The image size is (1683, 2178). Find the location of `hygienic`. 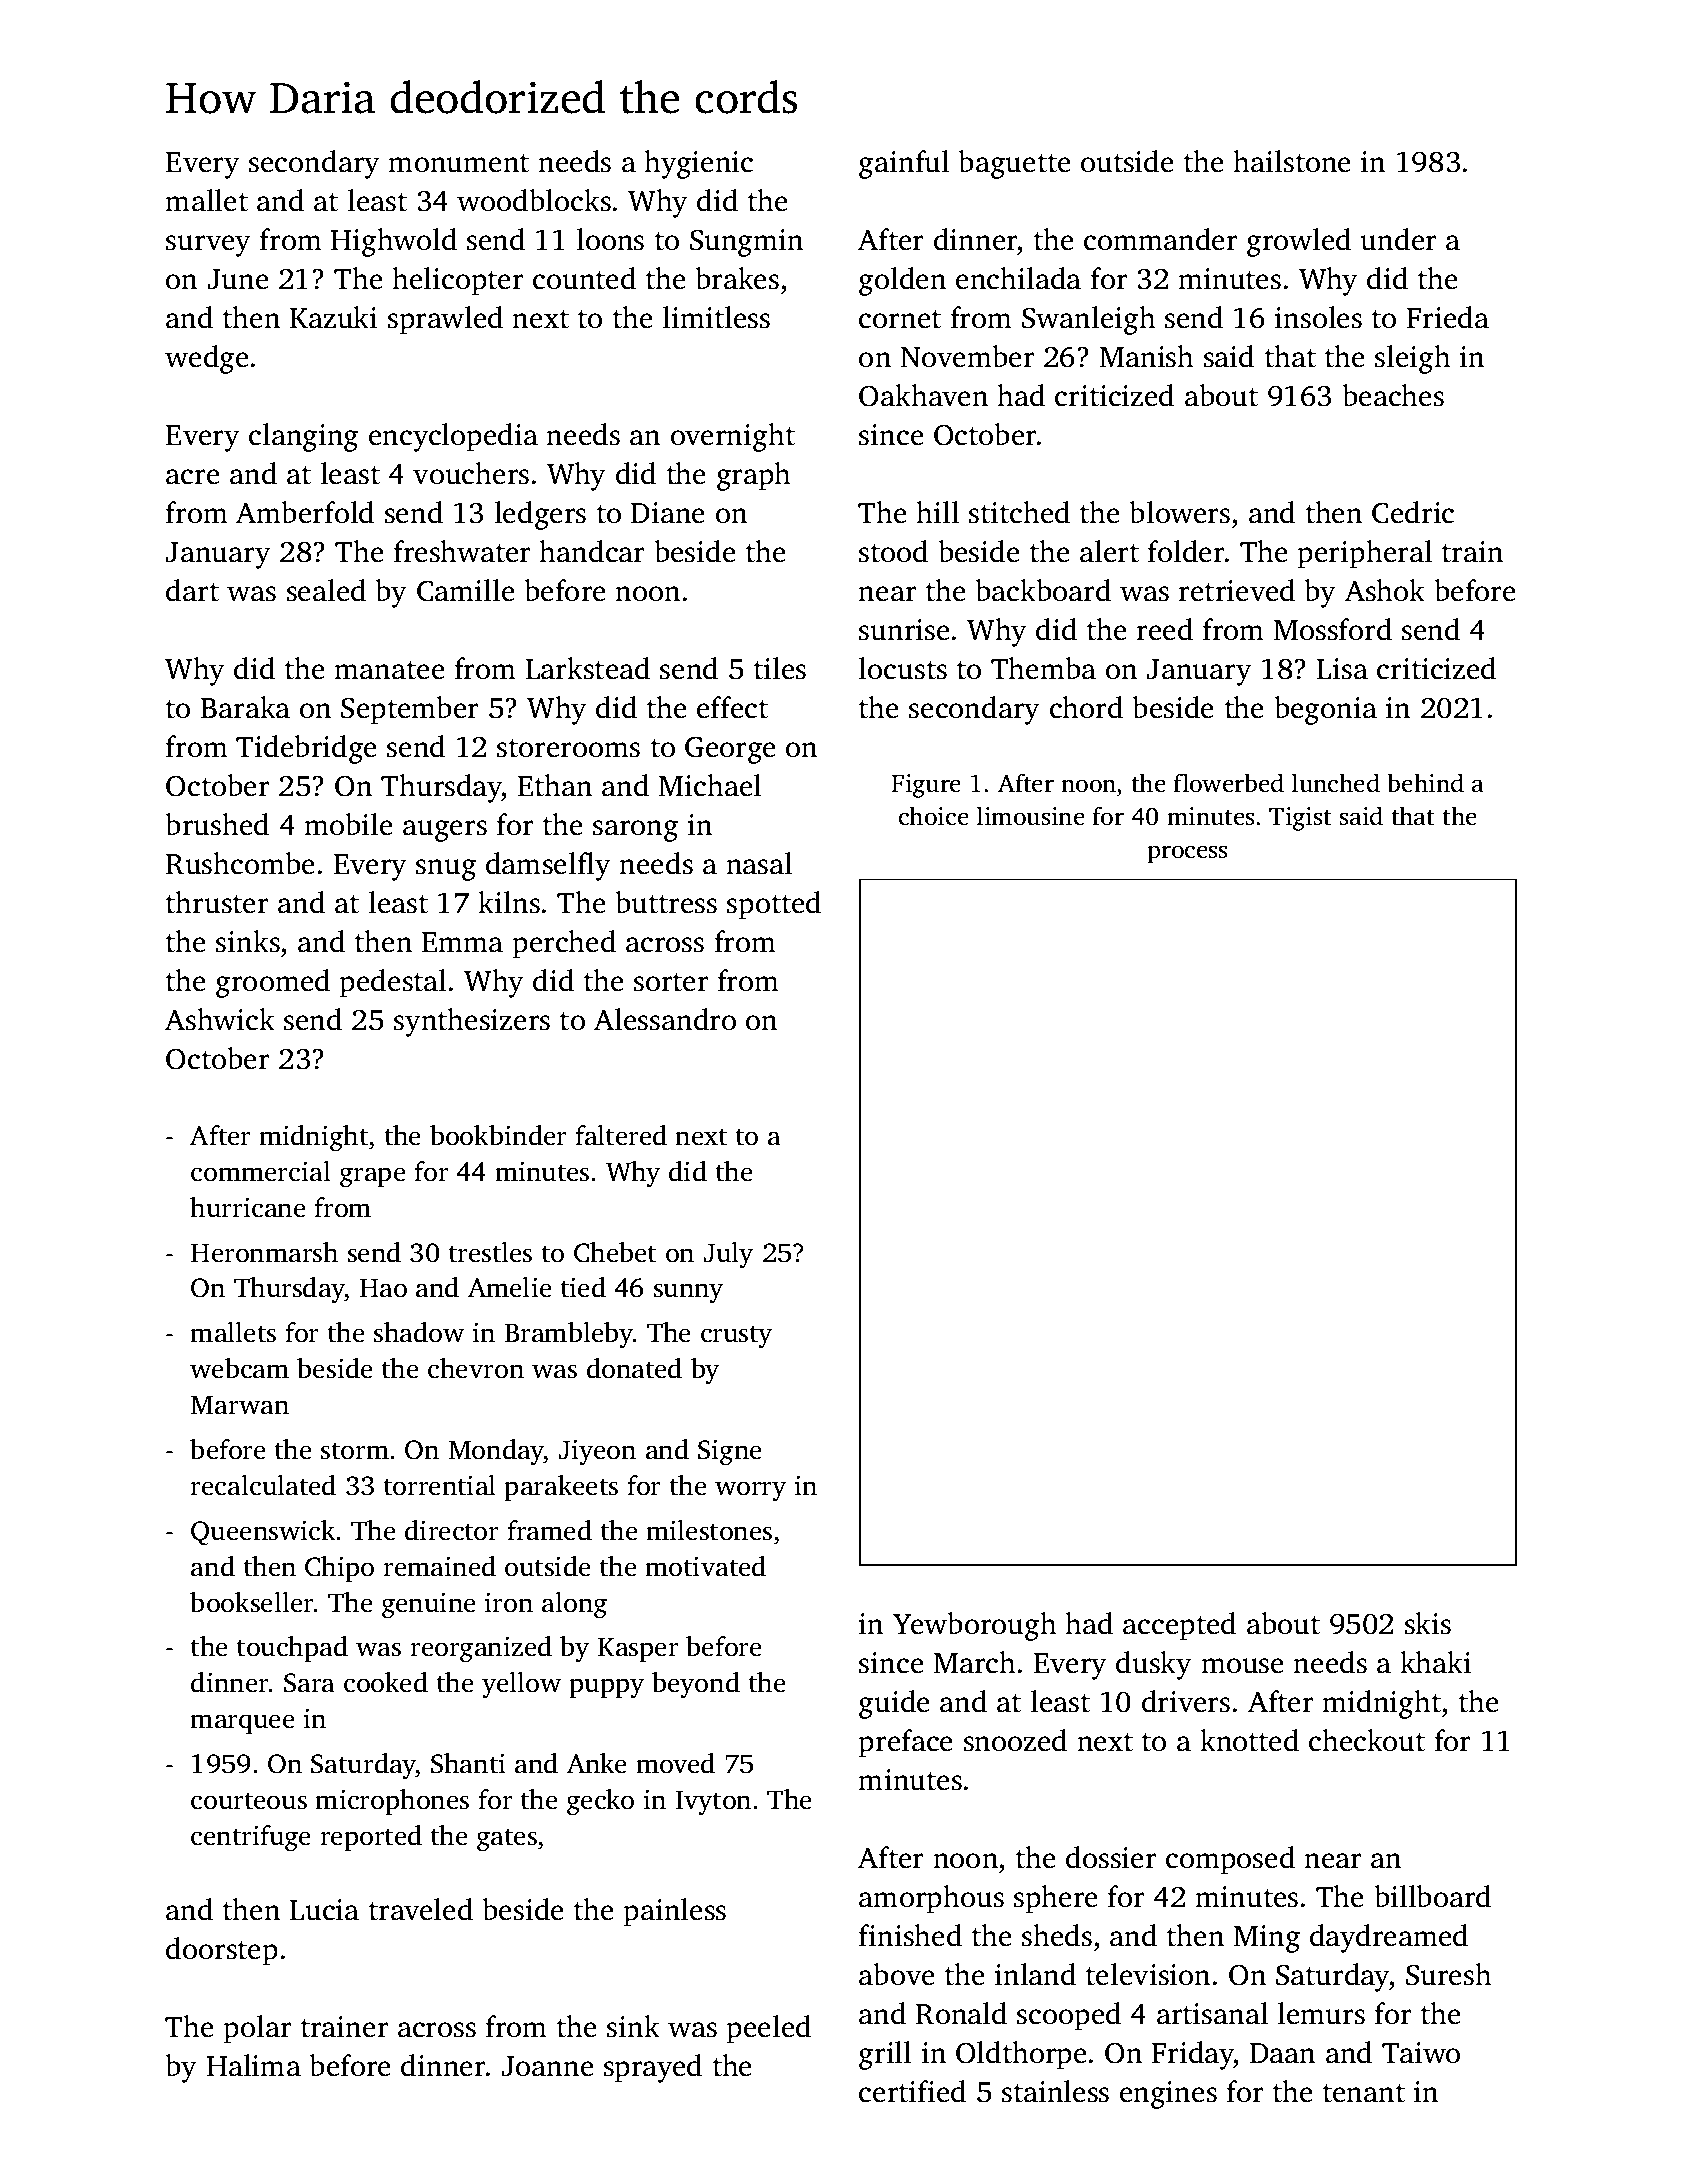

hygienic is located at coordinates (698, 164).
